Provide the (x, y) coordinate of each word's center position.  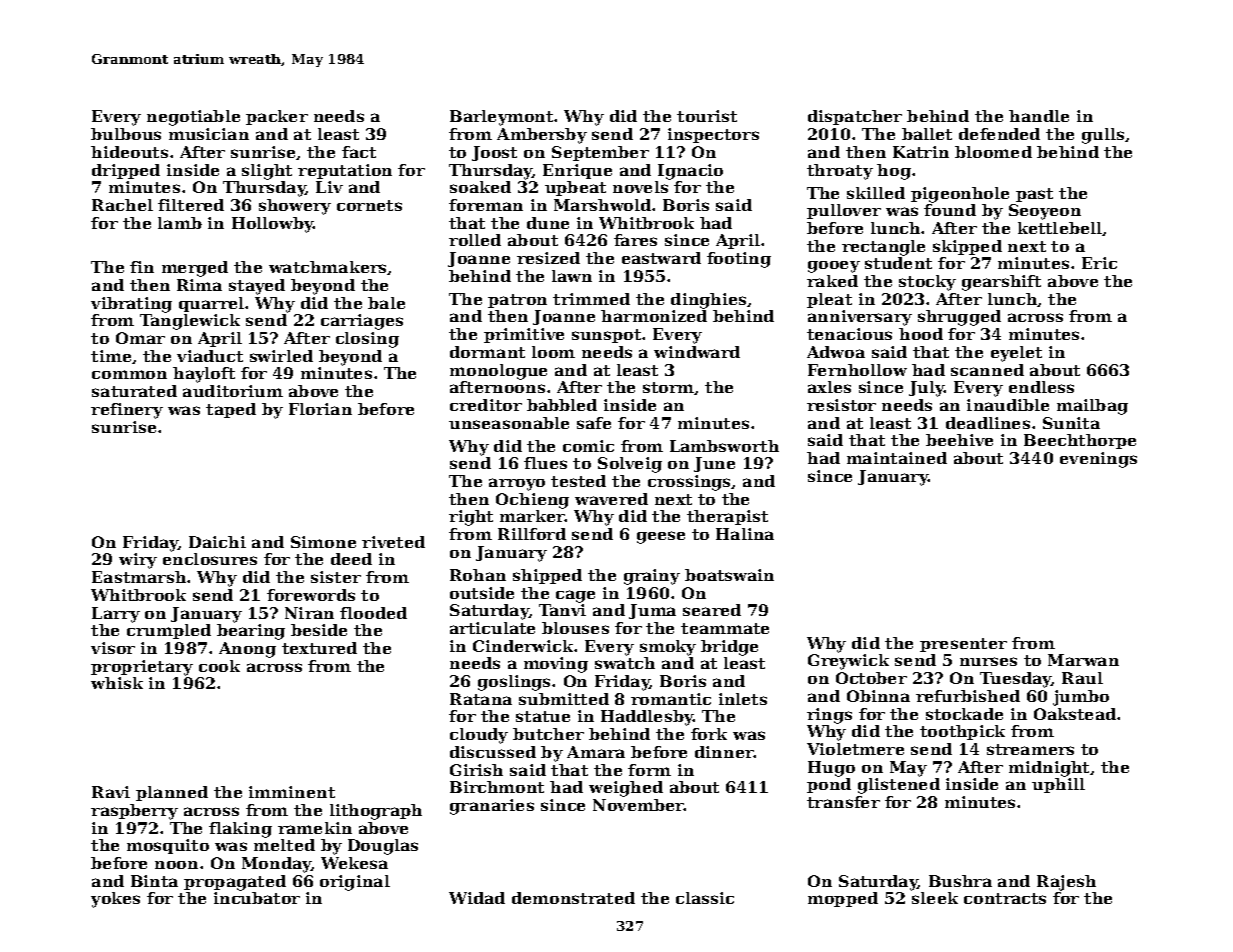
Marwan (1083, 660)
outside (482, 593)
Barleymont (501, 118)
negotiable (193, 118)
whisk (117, 683)
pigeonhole (960, 195)
